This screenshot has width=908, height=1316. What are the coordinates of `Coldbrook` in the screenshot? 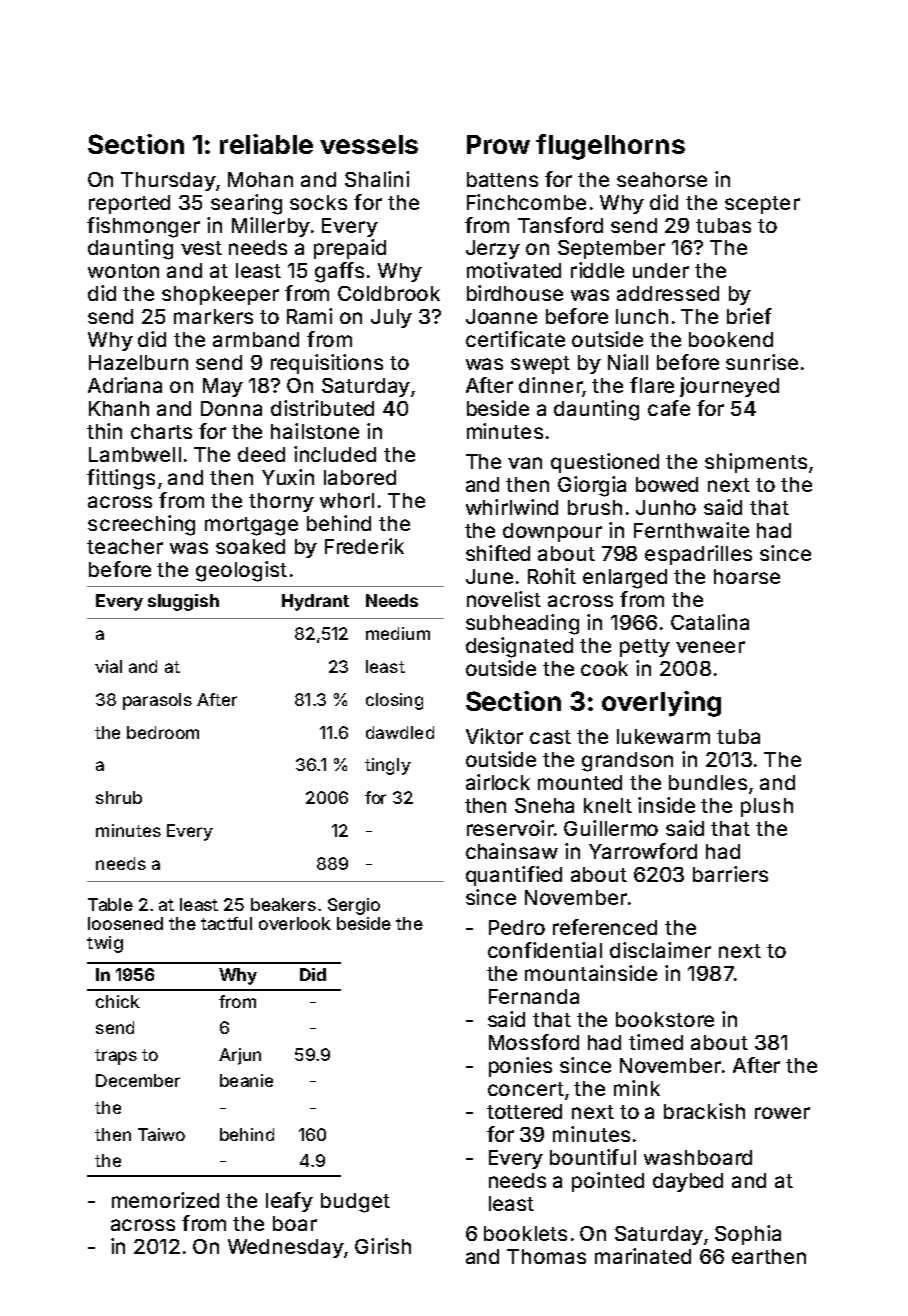 It's located at (389, 293).
